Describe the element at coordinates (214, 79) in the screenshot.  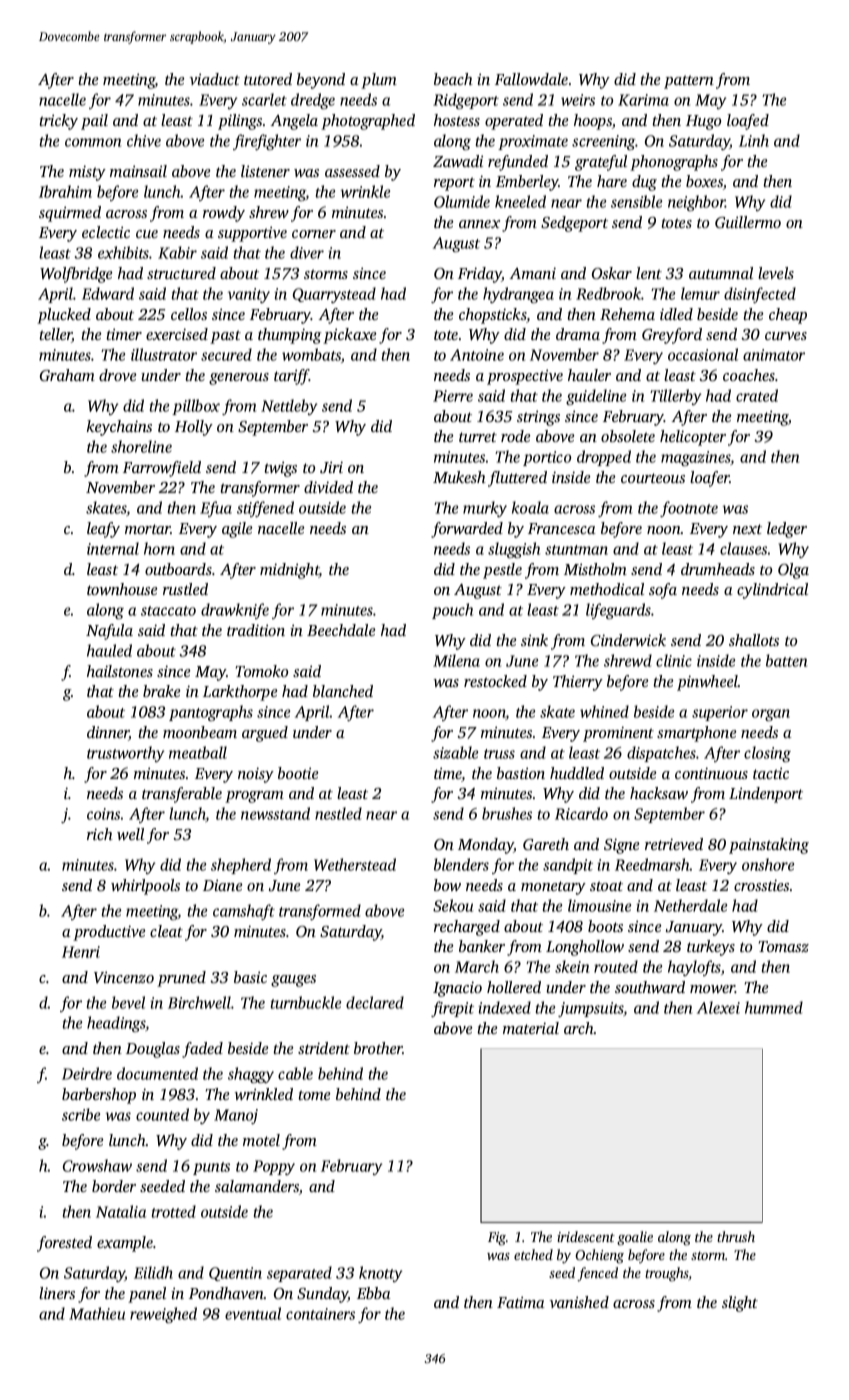
I see `viaduct` at that location.
